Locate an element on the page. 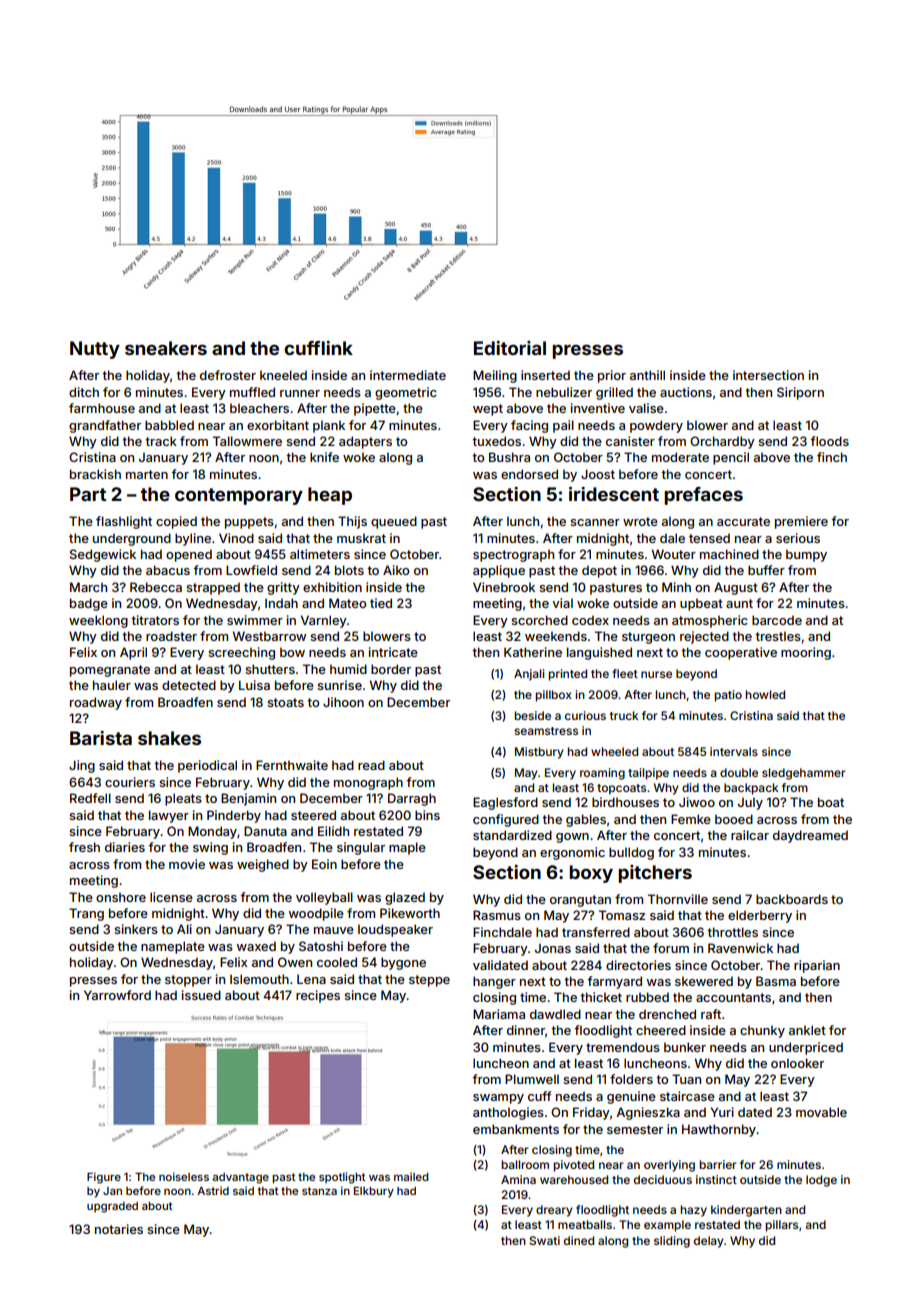 The width and height of the image is (924, 1308). Swati is located at coordinates (544, 1240).
